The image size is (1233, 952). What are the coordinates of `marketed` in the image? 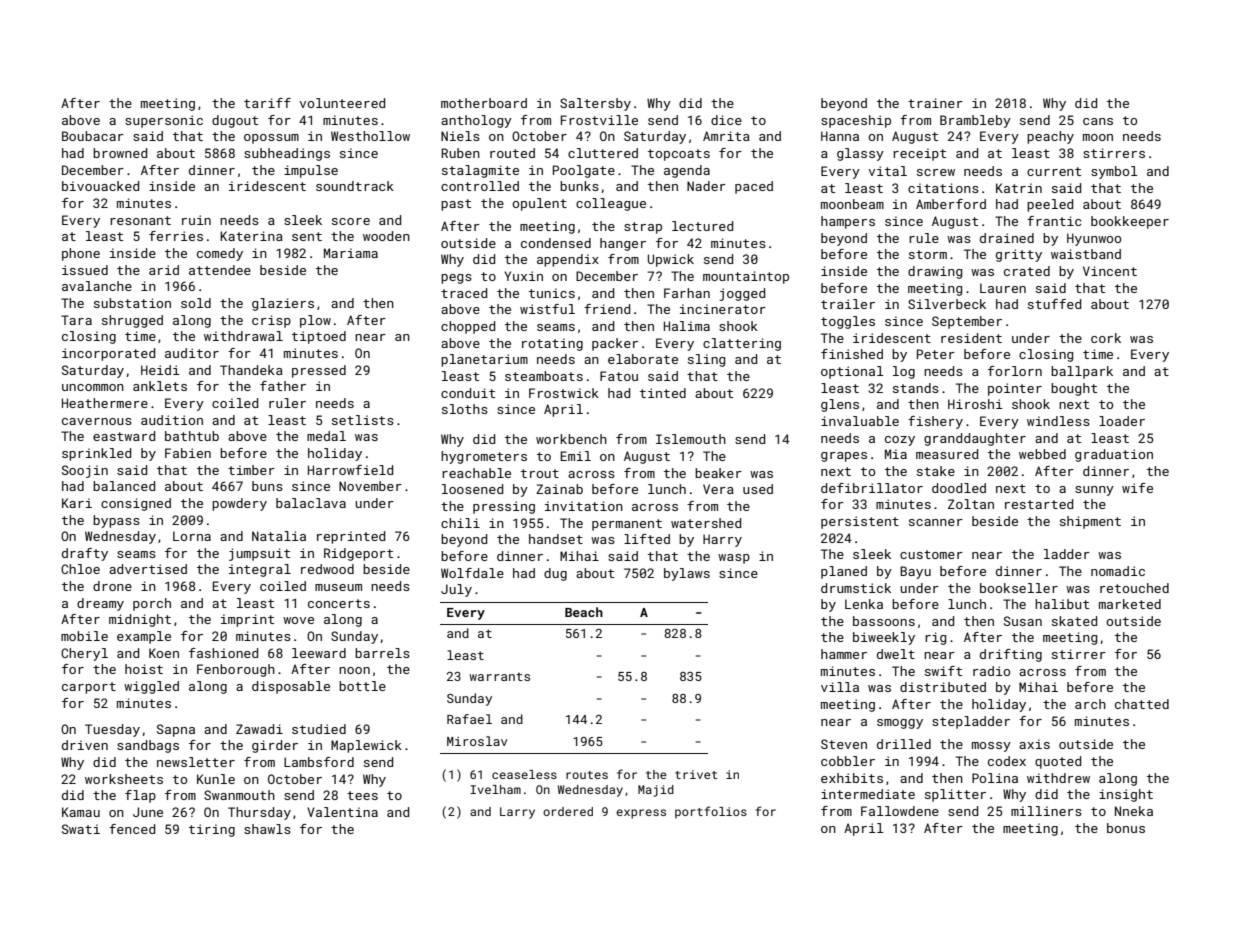 It's located at (1130, 604).
